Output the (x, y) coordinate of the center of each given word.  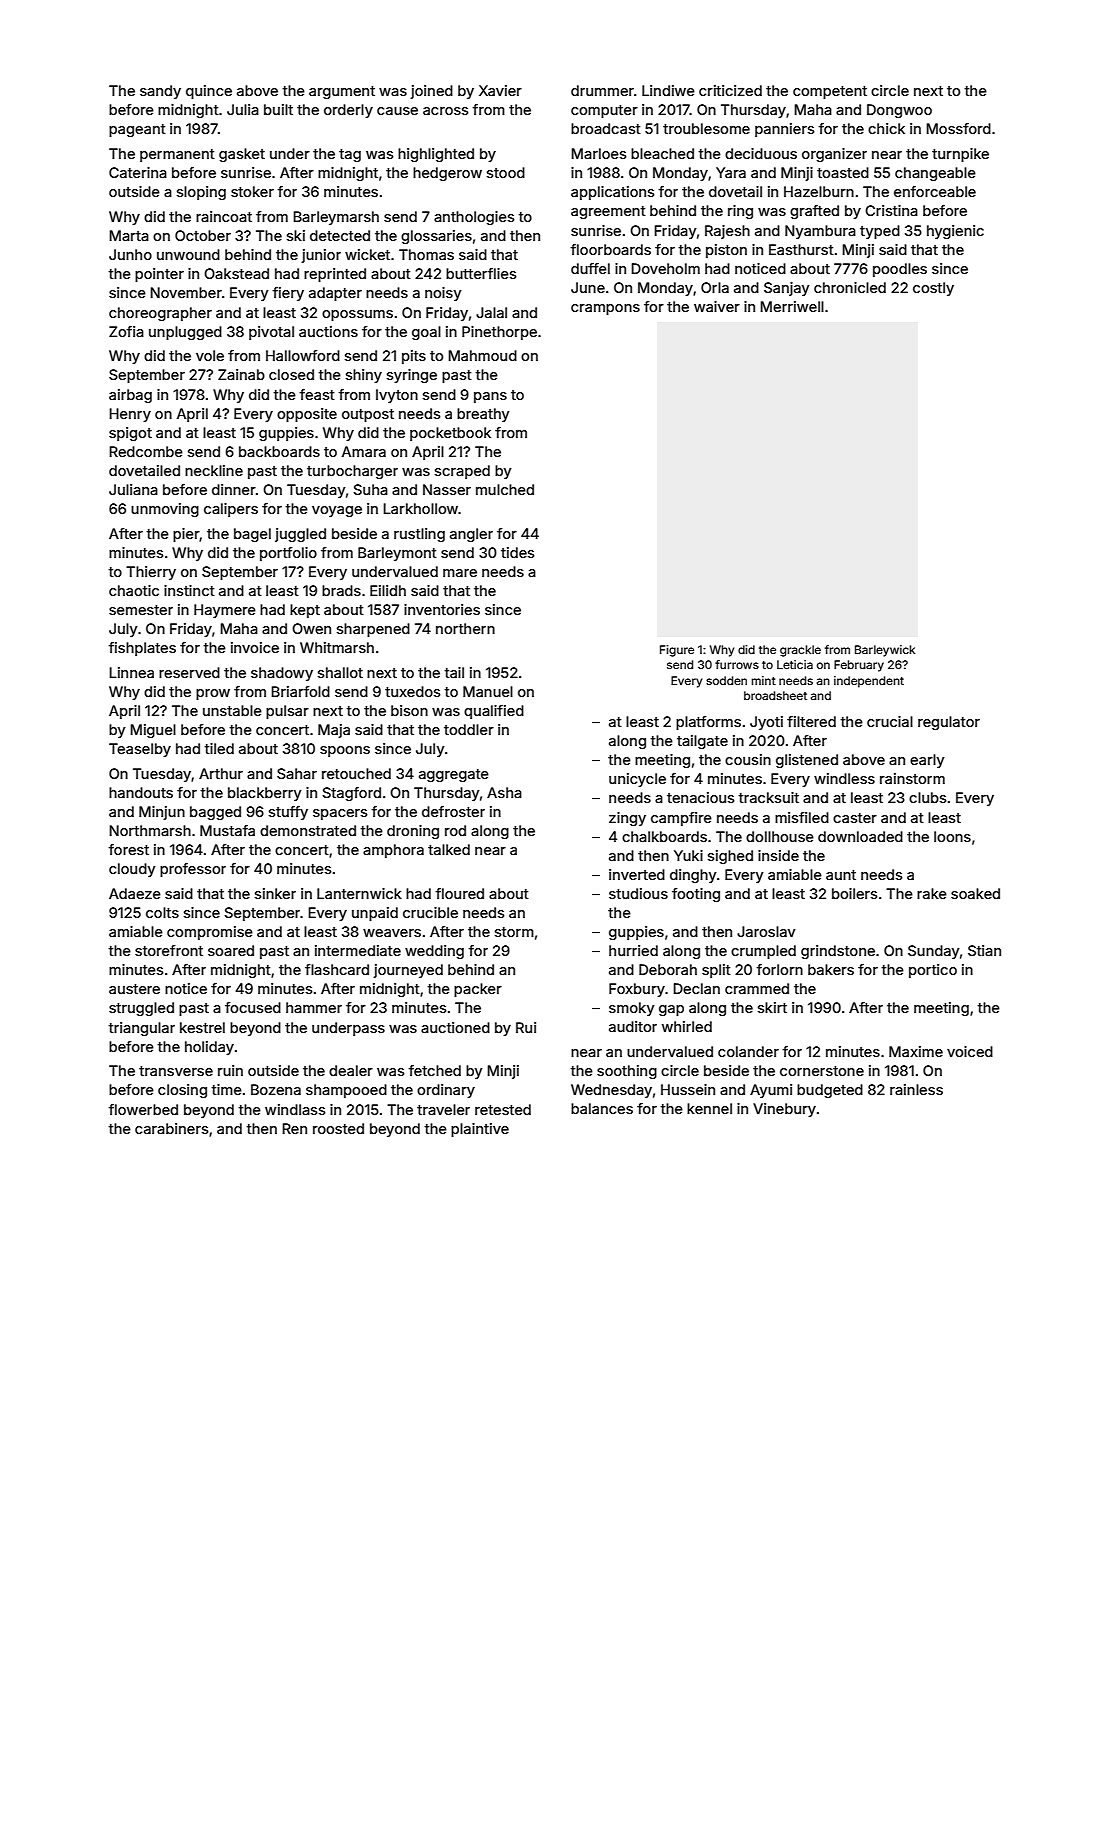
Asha (504, 792)
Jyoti (766, 723)
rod (455, 830)
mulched (505, 489)
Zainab (241, 374)
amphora (393, 851)
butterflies (481, 273)
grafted (814, 212)
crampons (605, 309)
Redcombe (146, 451)
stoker (252, 191)
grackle (800, 651)
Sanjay (787, 289)
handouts (141, 792)
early (927, 761)
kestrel (202, 1027)
